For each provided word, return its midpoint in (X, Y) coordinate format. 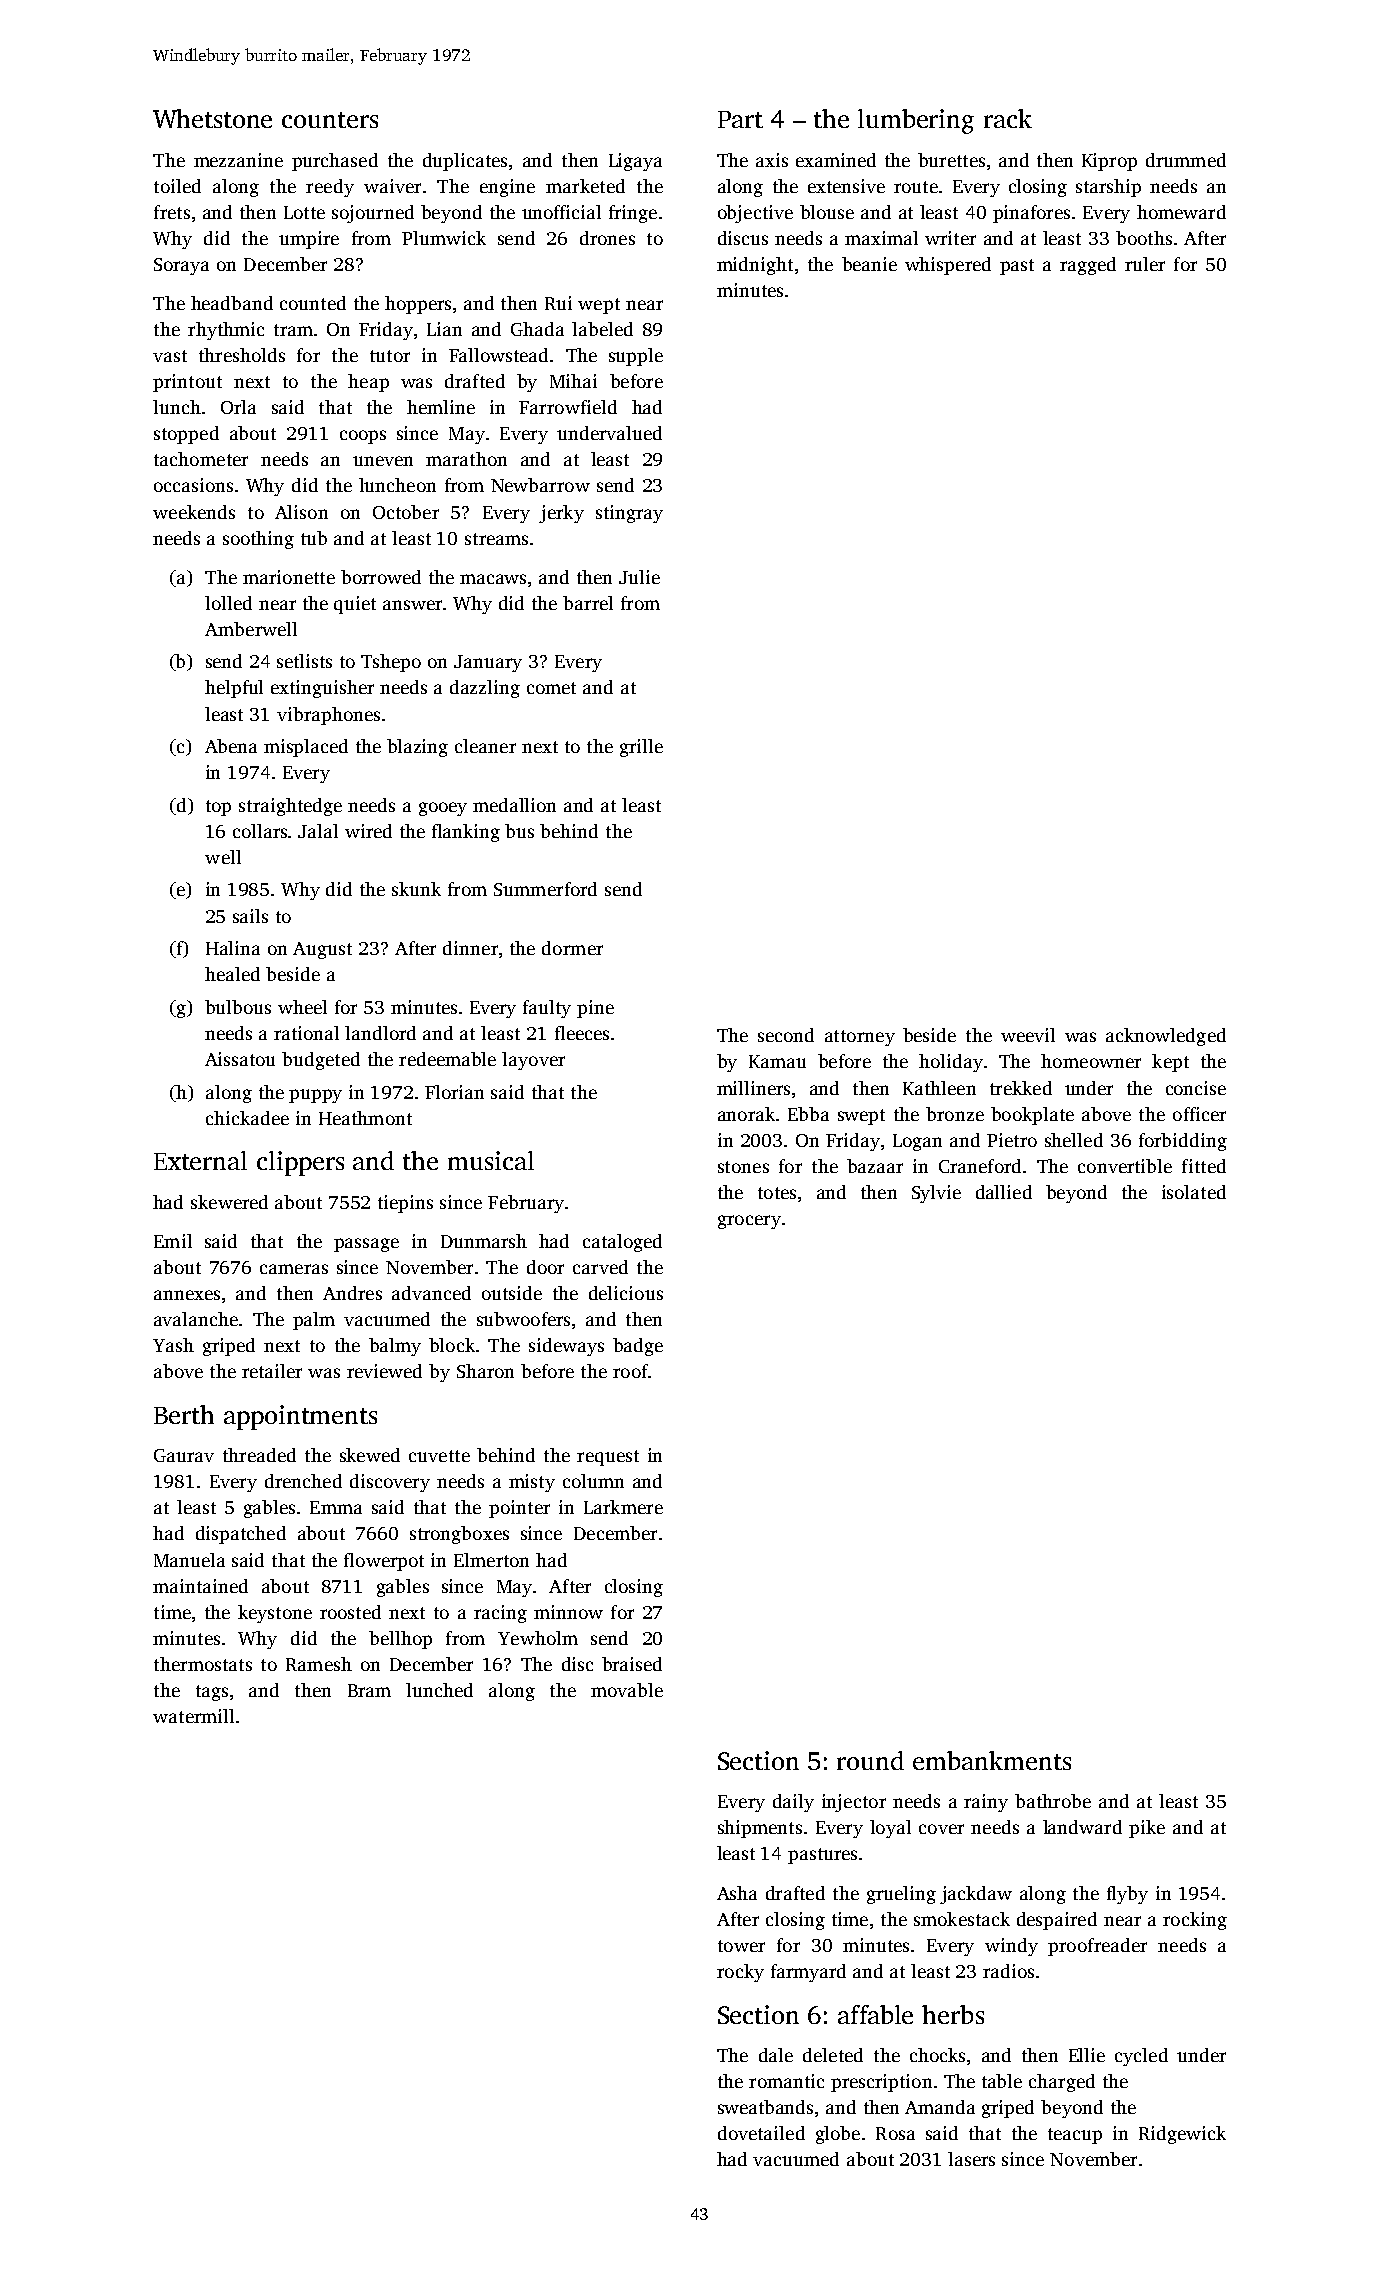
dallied (1004, 1192)
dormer (572, 948)
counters (330, 120)
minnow (568, 1612)
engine (507, 188)
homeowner (1091, 1061)
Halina (233, 948)
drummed (1186, 160)
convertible (1125, 1166)
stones (743, 1167)
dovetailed (761, 2133)
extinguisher (322, 689)
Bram (369, 1690)
